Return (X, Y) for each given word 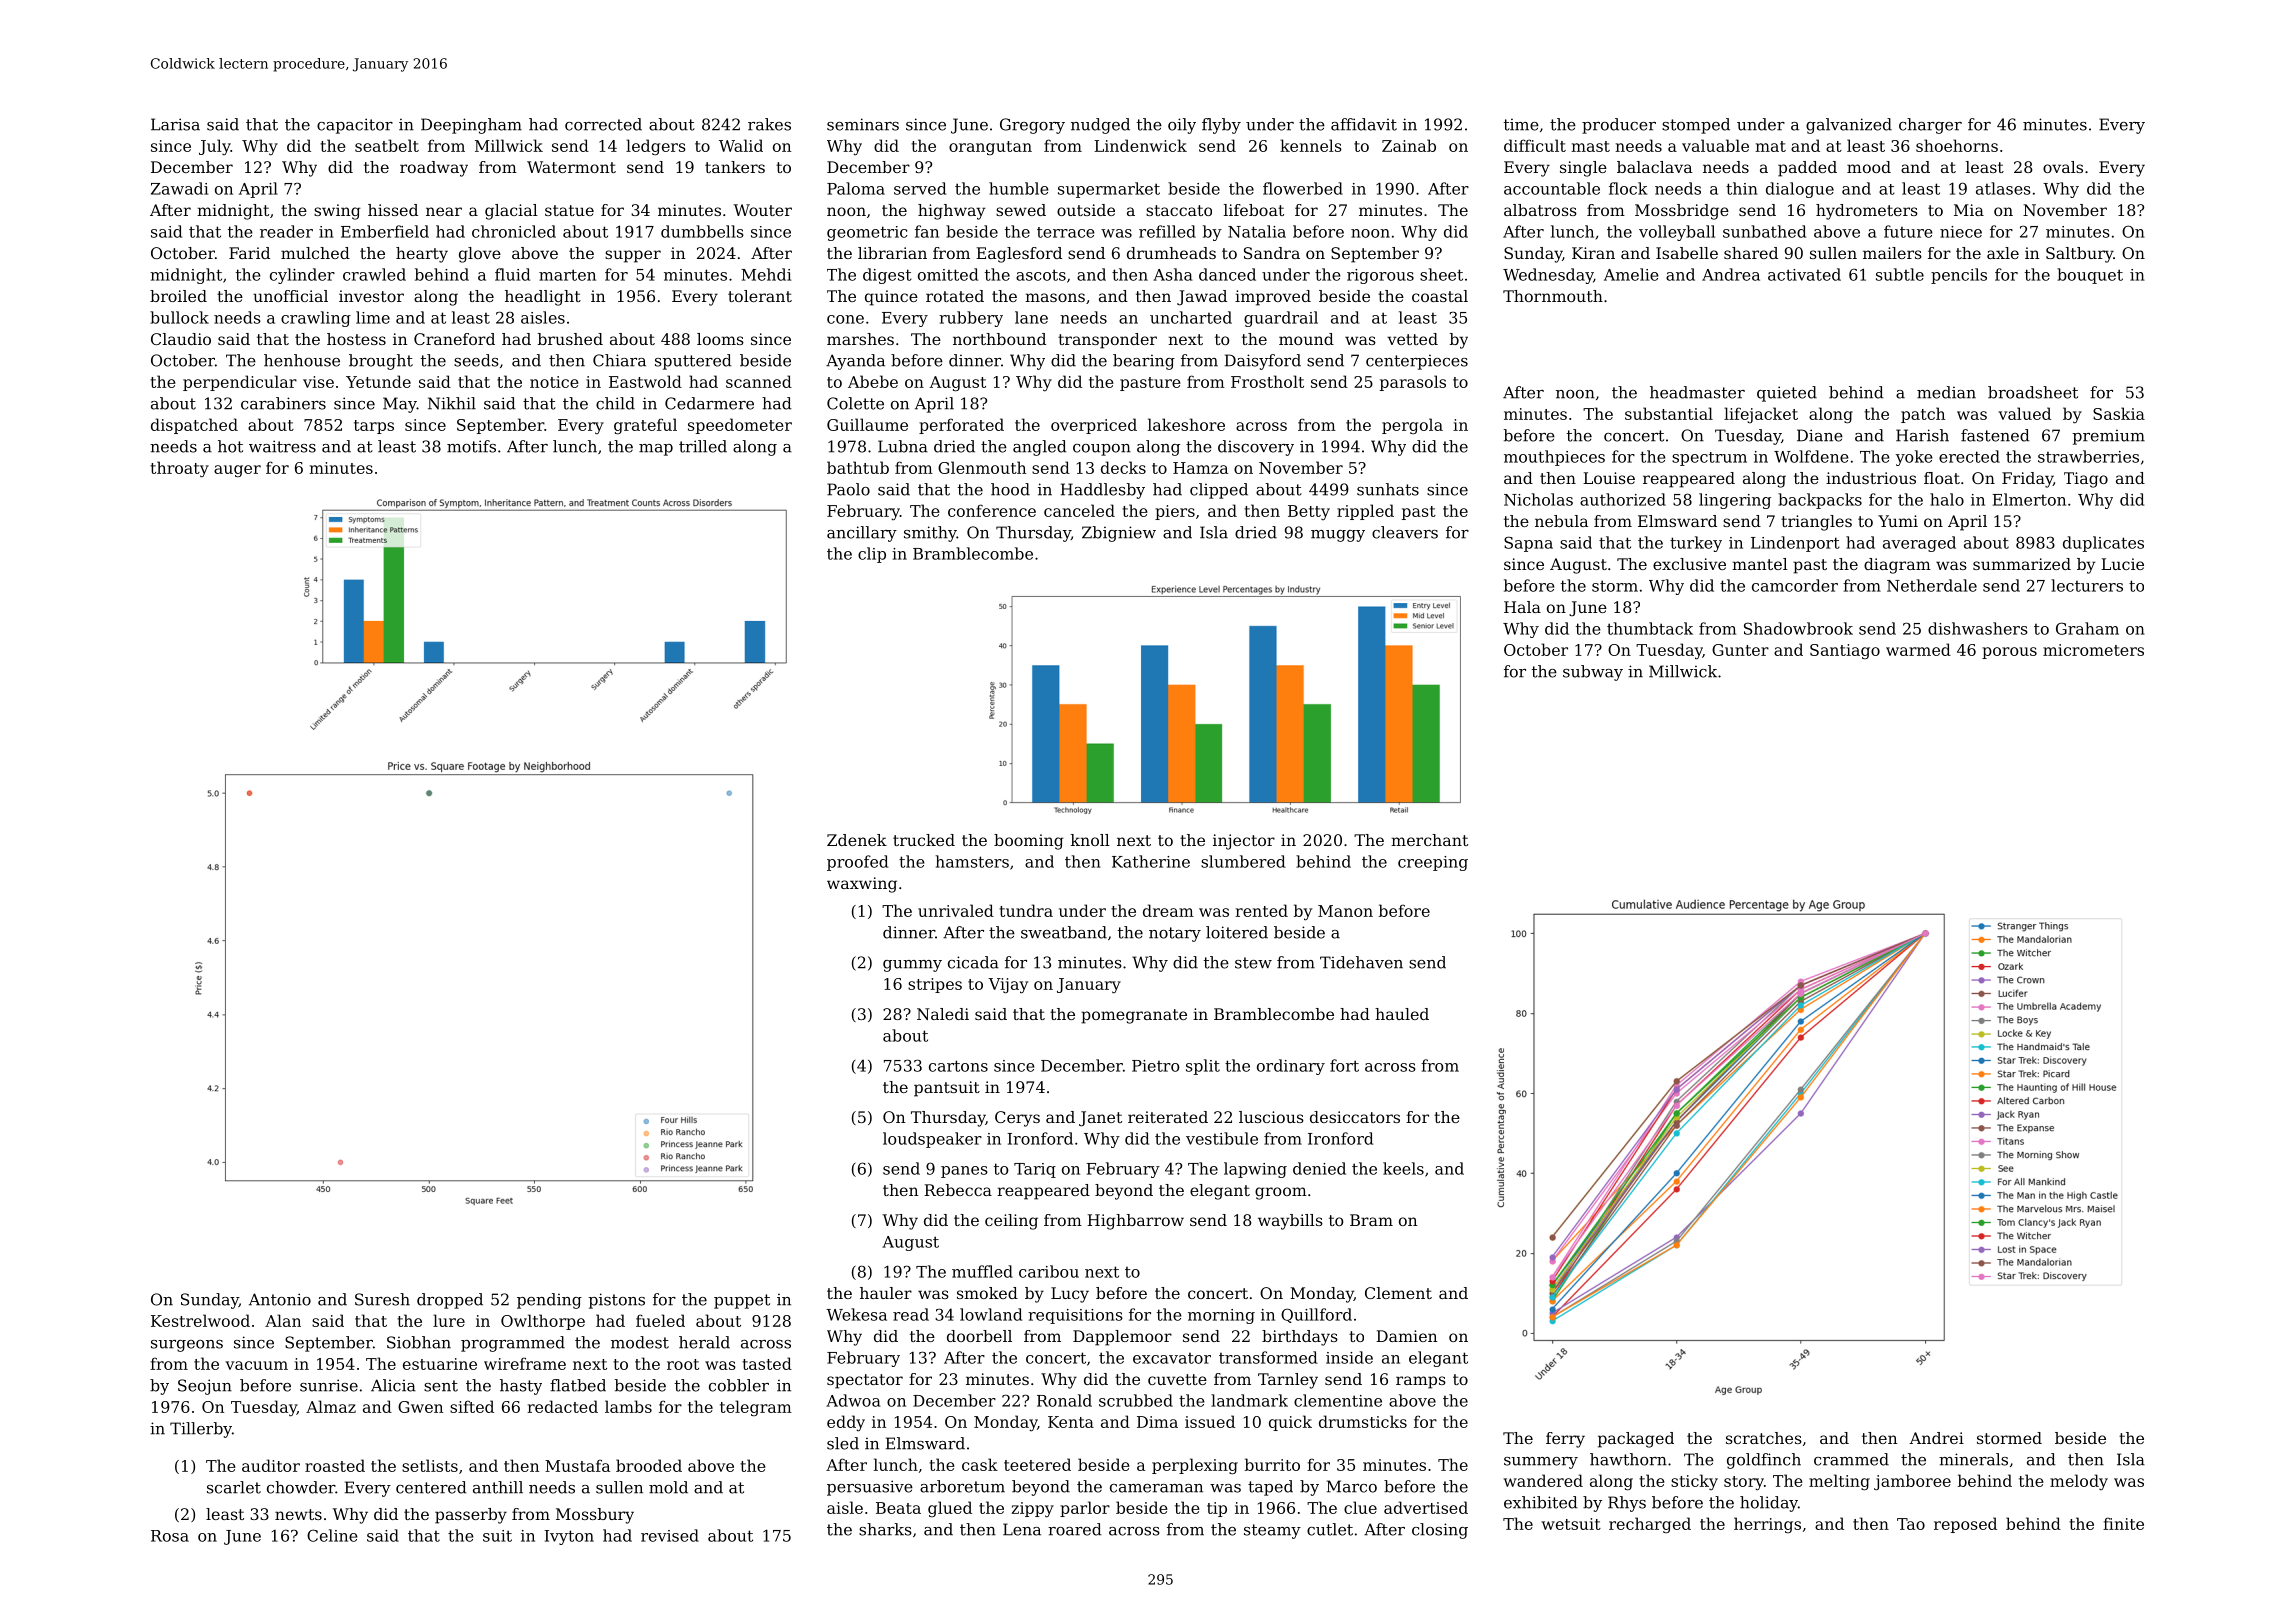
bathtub (858, 467)
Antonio (280, 1299)
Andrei (1936, 1438)
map (656, 450)
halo (1947, 499)
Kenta (1071, 1422)
